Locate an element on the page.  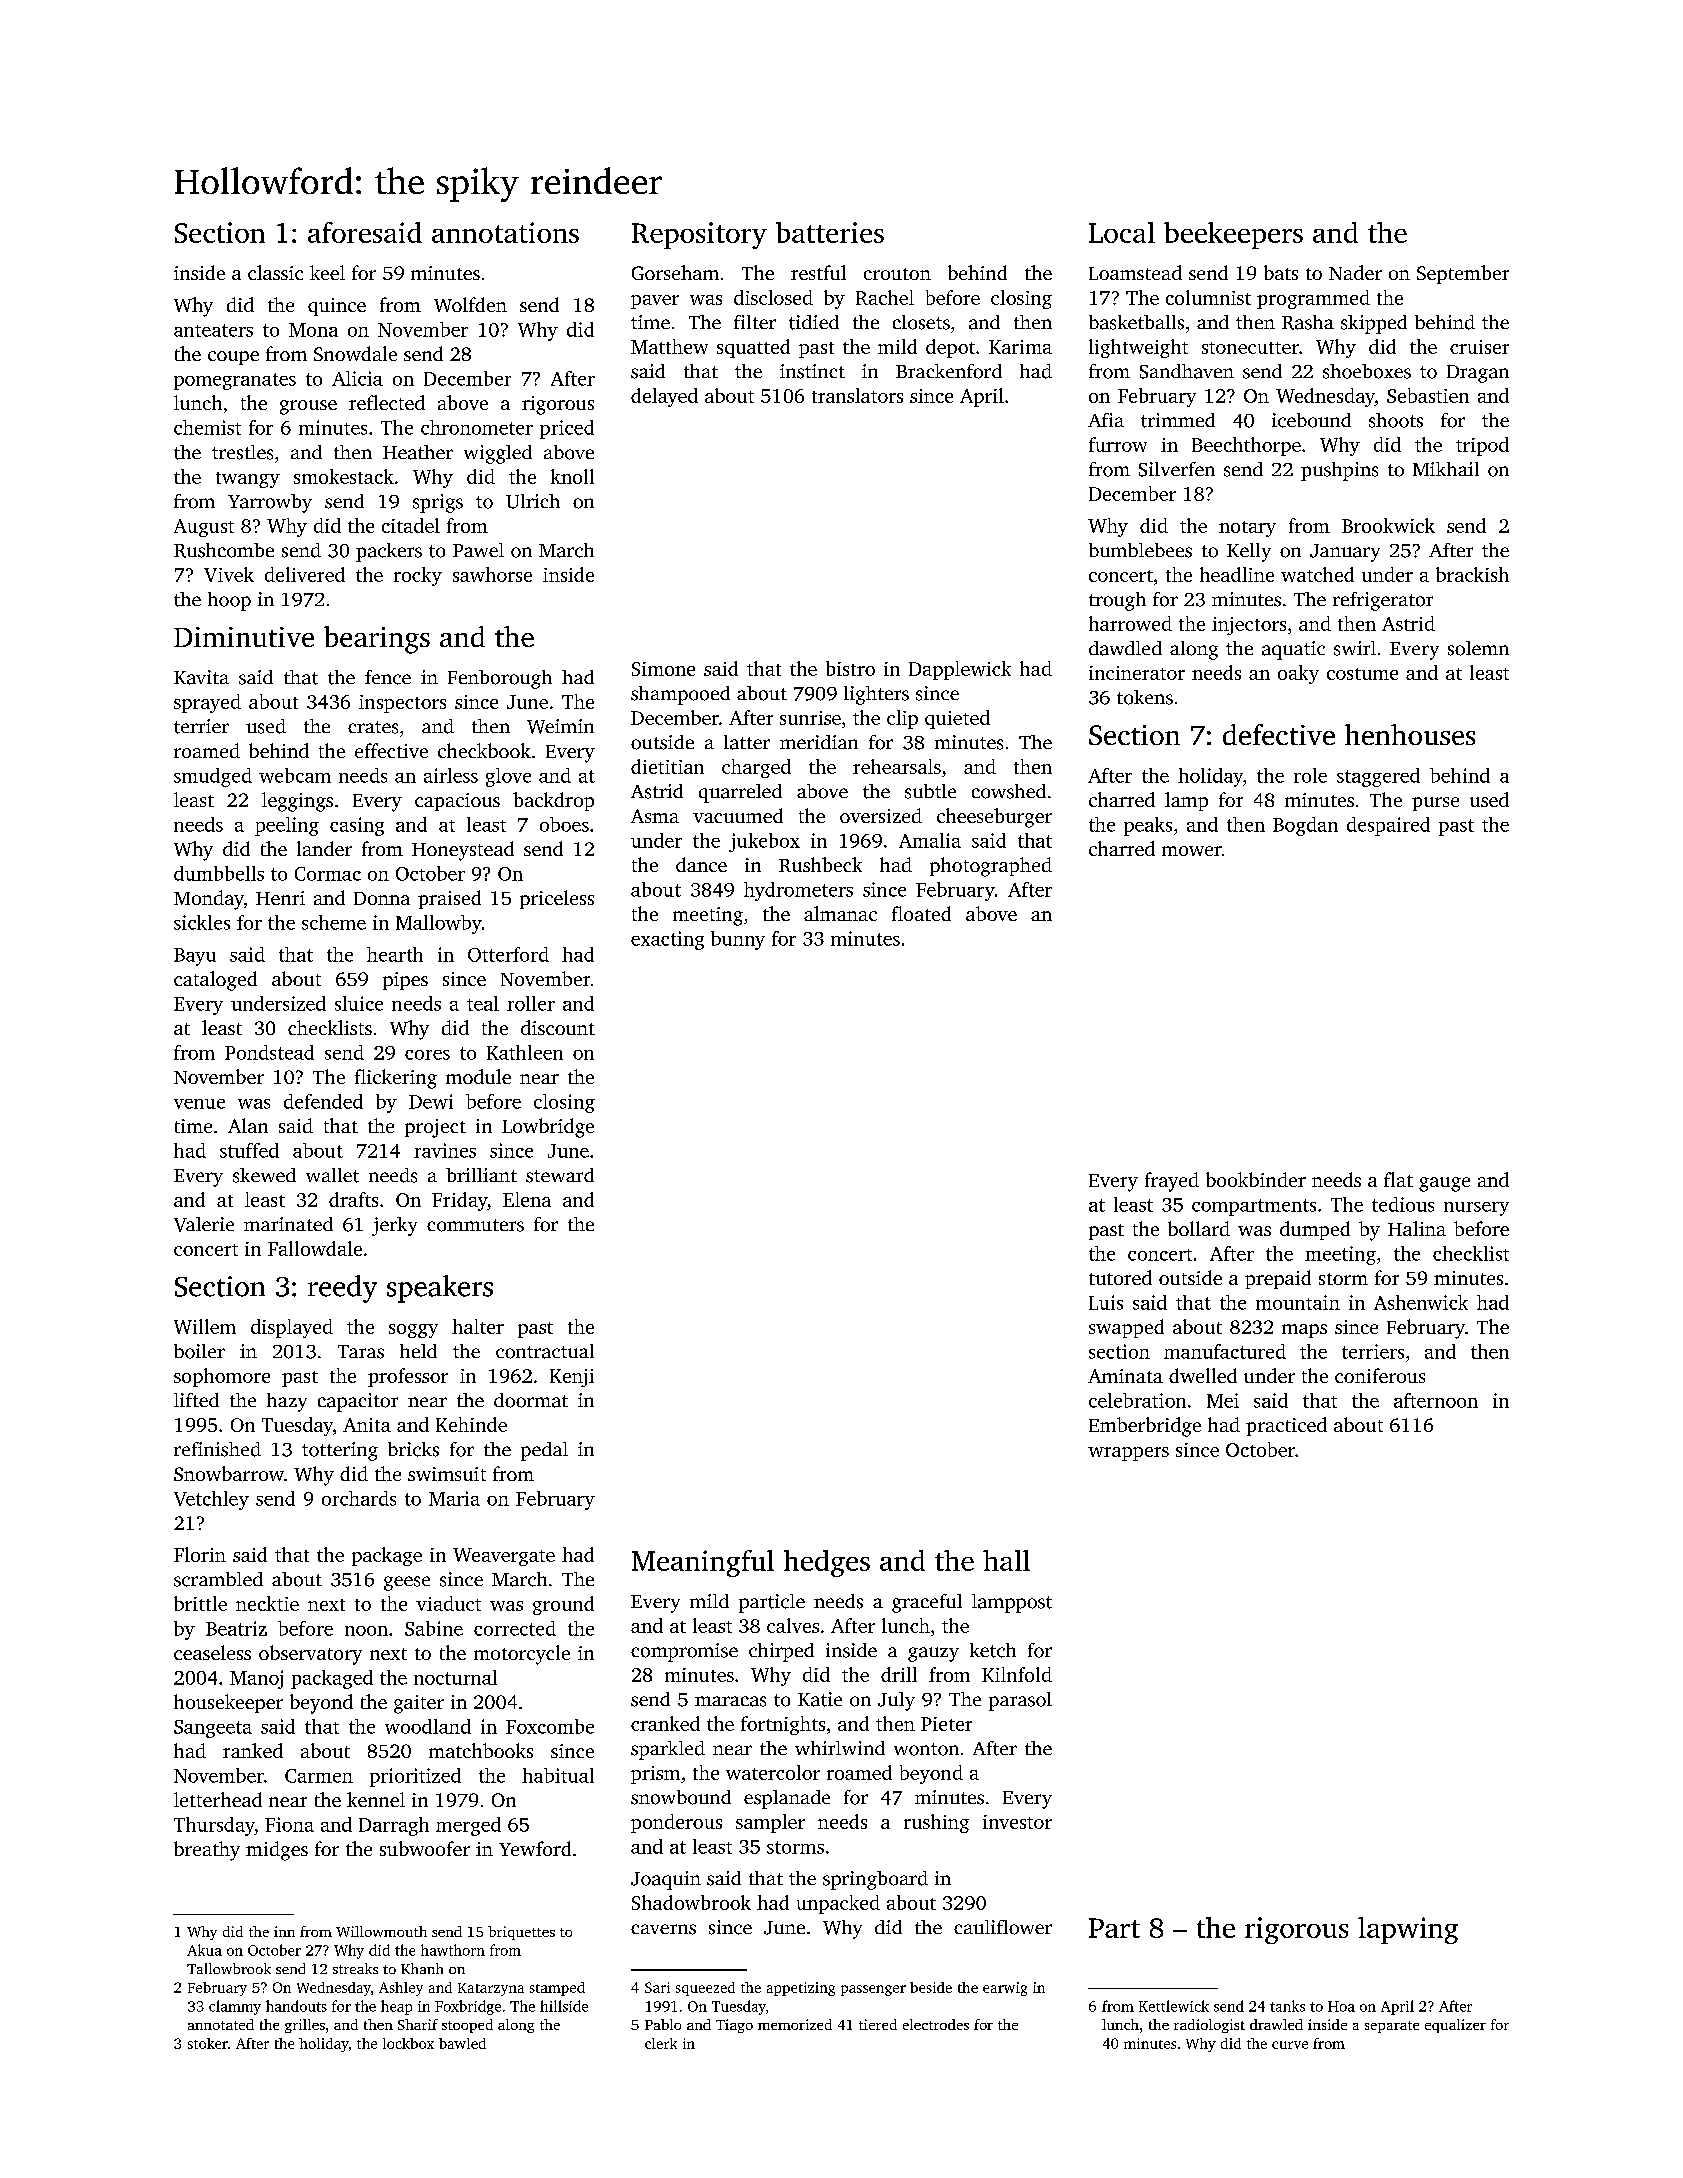
Kenji is located at coordinates (572, 1378).
